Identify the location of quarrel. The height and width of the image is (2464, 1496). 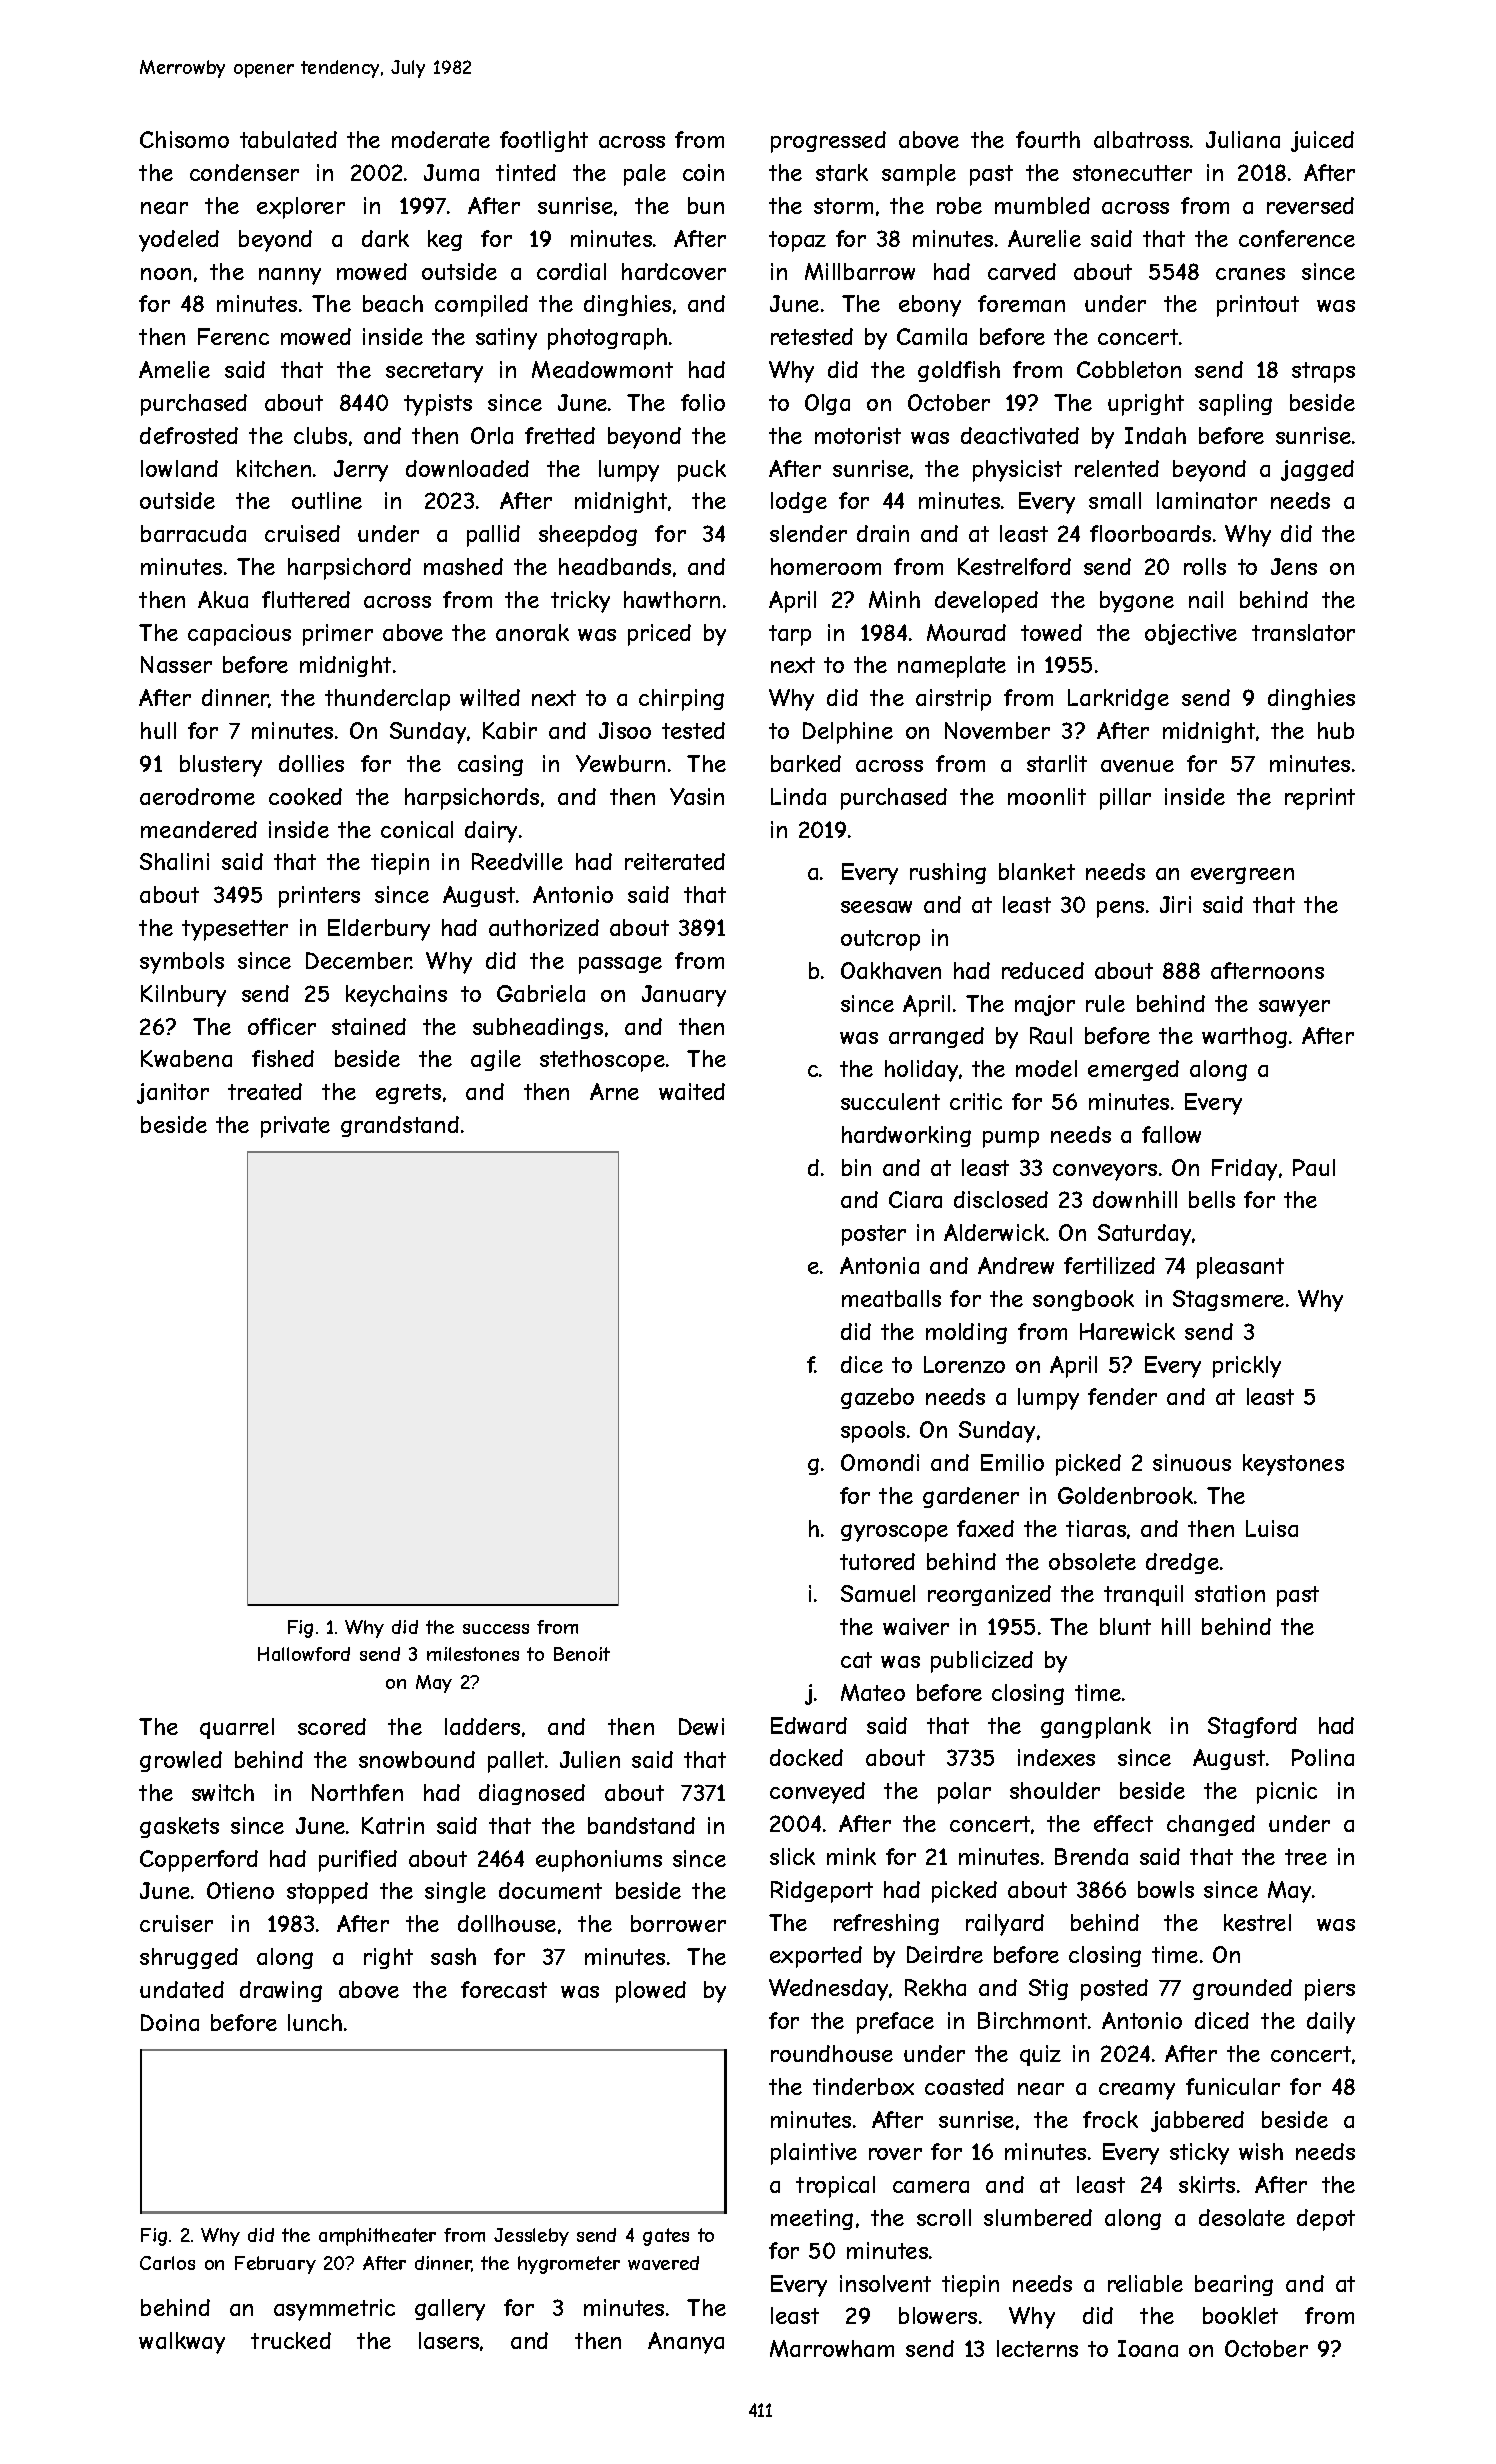
(237, 1728).
